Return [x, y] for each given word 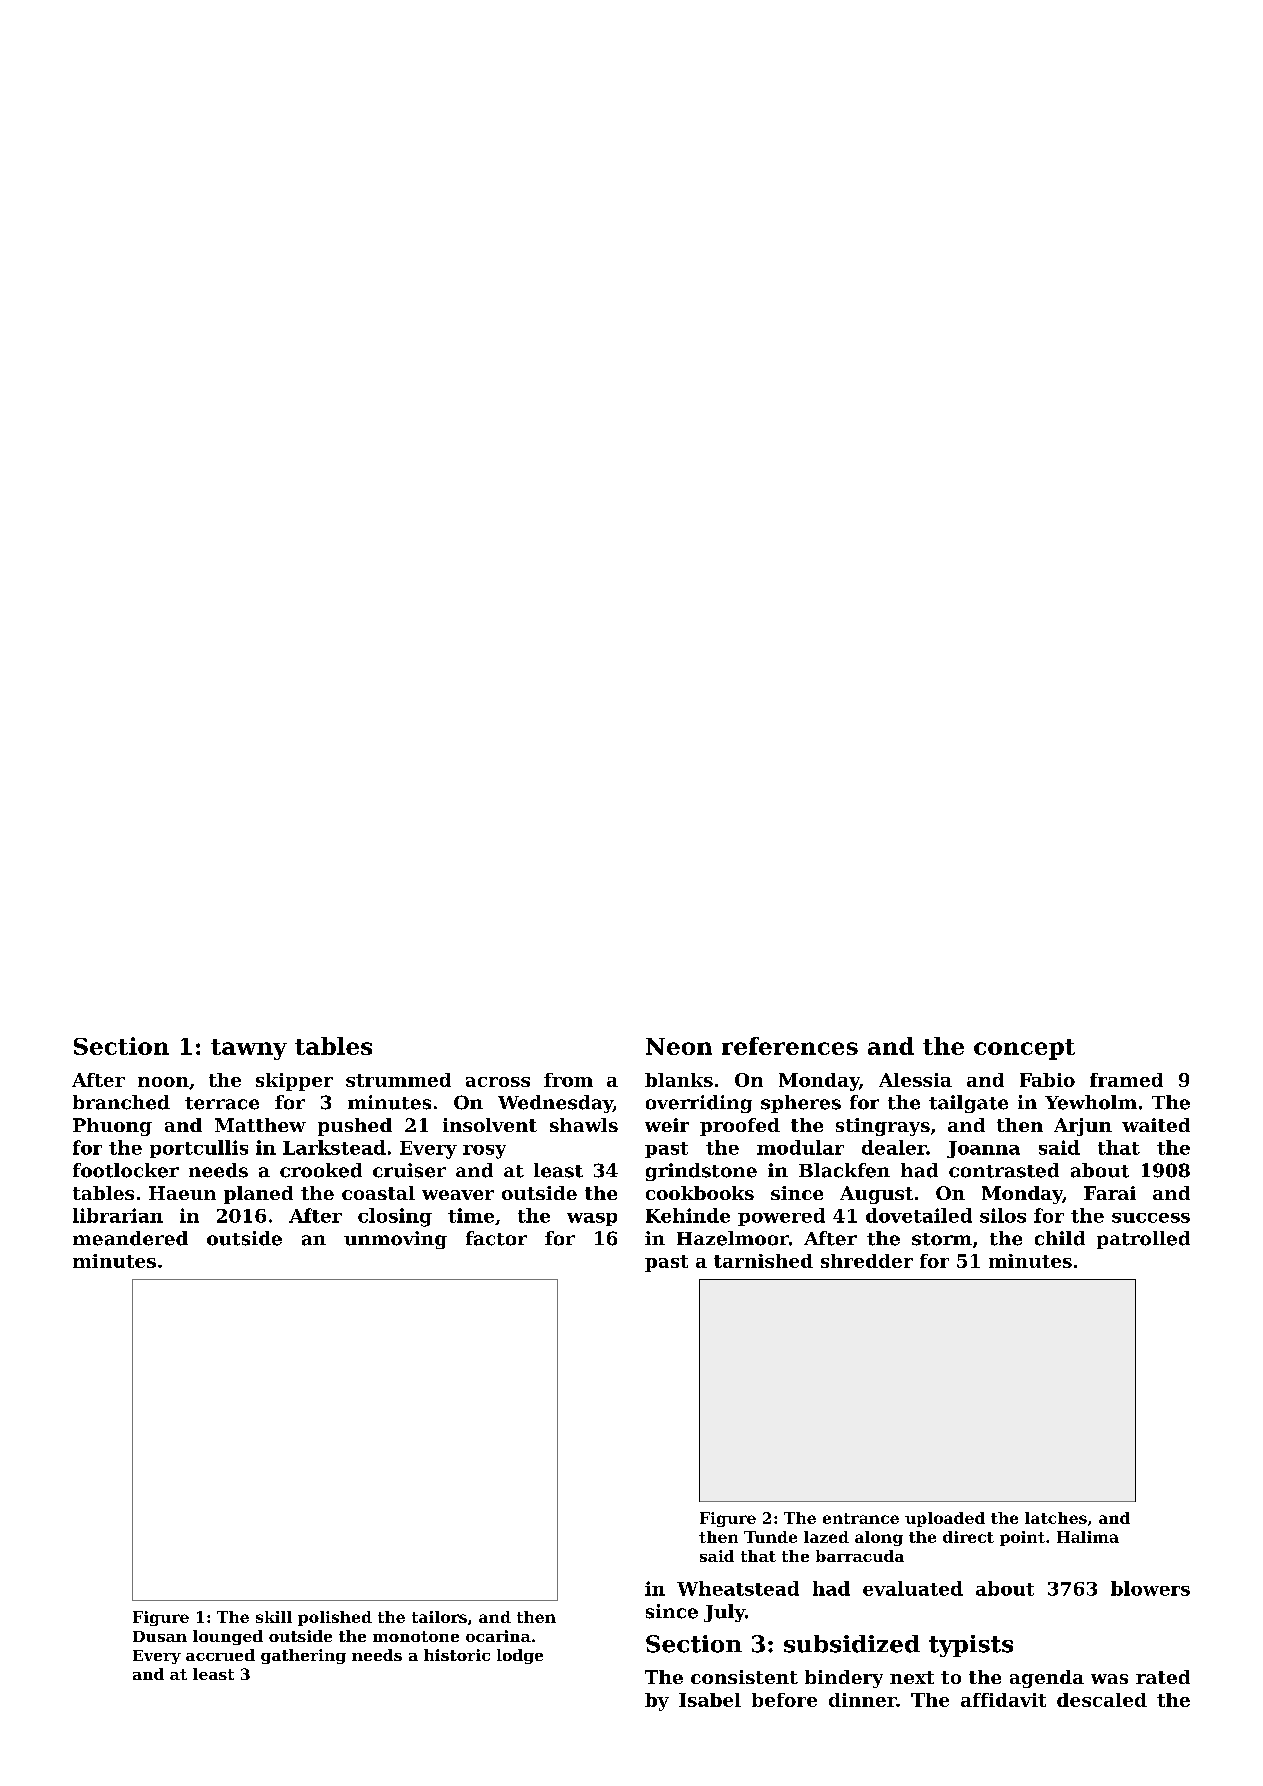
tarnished [763, 1261]
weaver [458, 1195]
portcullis [199, 1149]
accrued [220, 1655]
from [568, 1080]
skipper [294, 1082]
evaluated [913, 1588]
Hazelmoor [733, 1238]
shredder [867, 1261]
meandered [130, 1238]
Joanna [983, 1149]
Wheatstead [738, 1588]
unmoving [395, 1240]
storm [942, 1239]
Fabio [1047, 1080]
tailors [439, 1617]
